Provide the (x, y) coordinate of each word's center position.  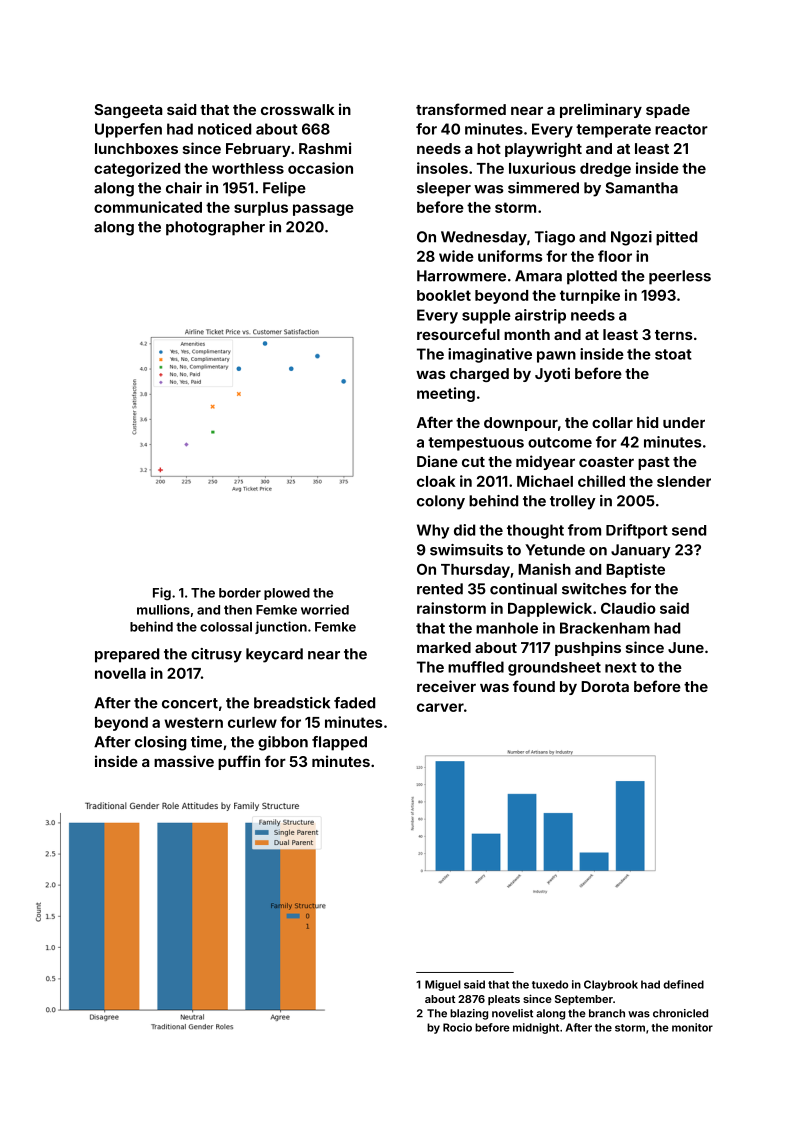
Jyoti (552, 374)
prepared (127, 655)
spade (668, 111)
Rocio (457, 1027)
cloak (436, 481)
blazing (469, 1014)
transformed (461, 109)
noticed (224, 129)
